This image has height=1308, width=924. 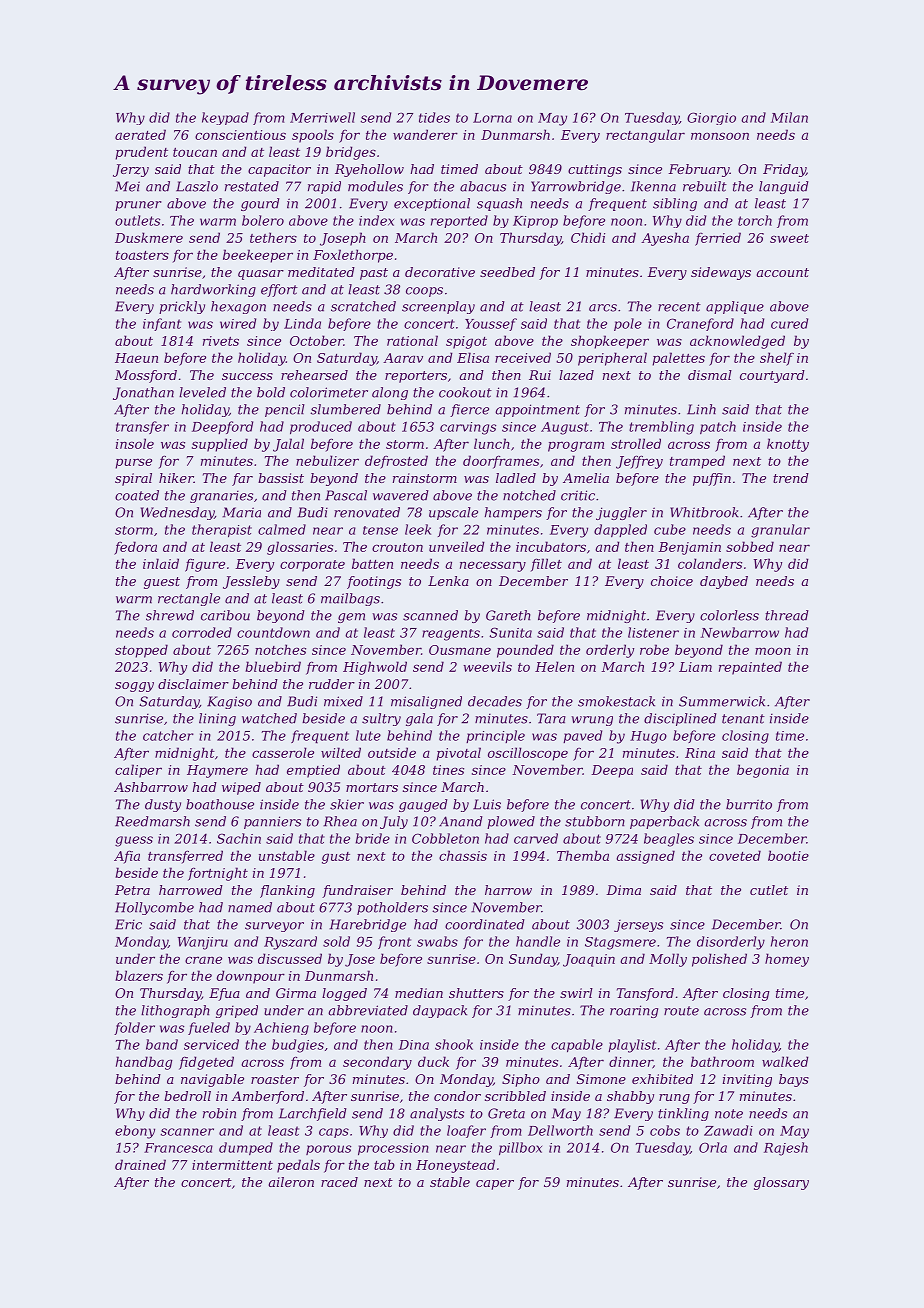 I want to click on coated, so click(x=137, y=495).
